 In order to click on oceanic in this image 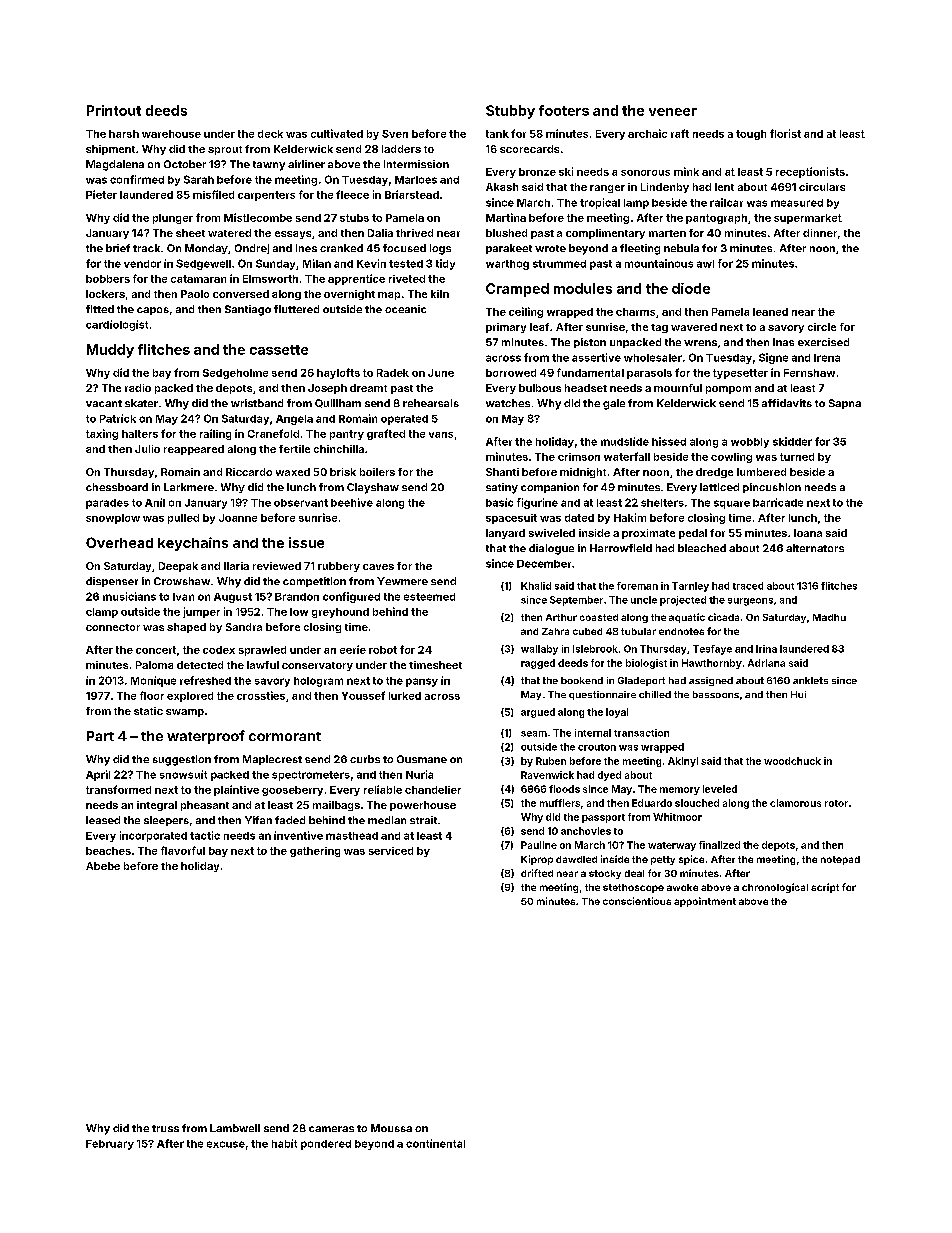, I will do `click(405, 309)`.
